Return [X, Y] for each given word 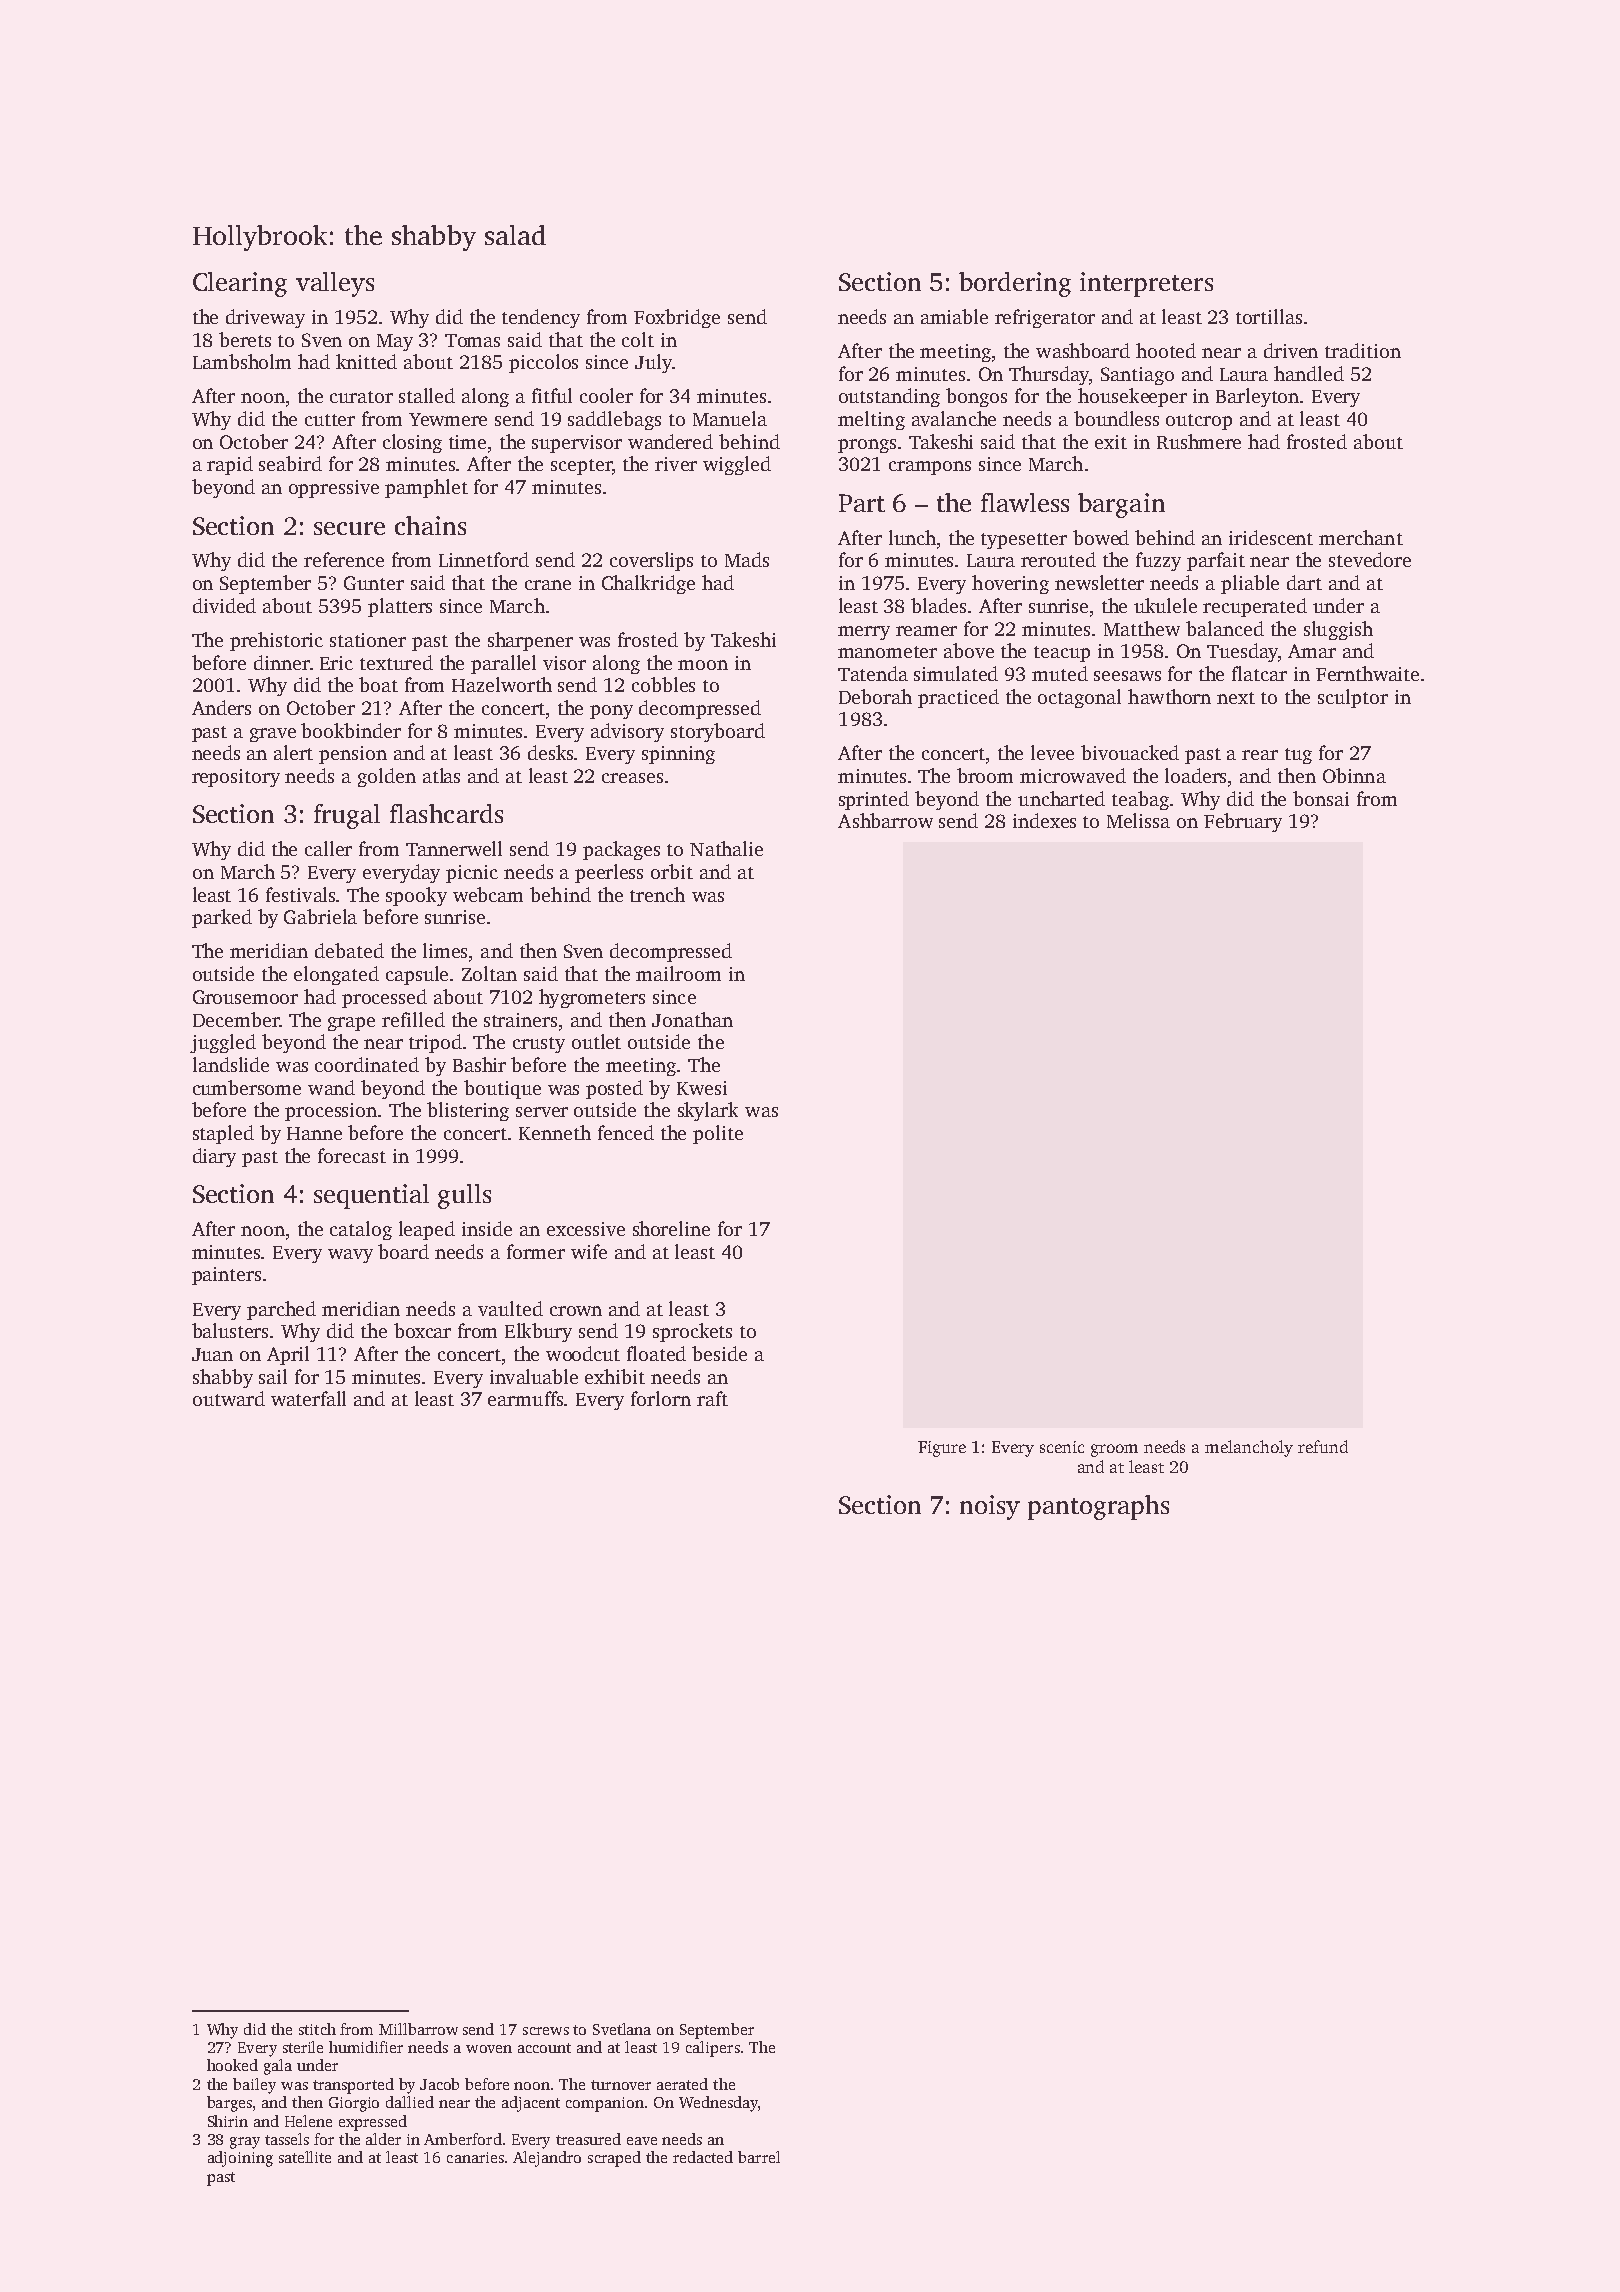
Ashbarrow [885, 820]
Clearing [240, 284]
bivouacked [1130, 752]
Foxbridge [677, 318]
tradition [1363, 350]
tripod [435, 1043]
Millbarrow [418, 2029]
